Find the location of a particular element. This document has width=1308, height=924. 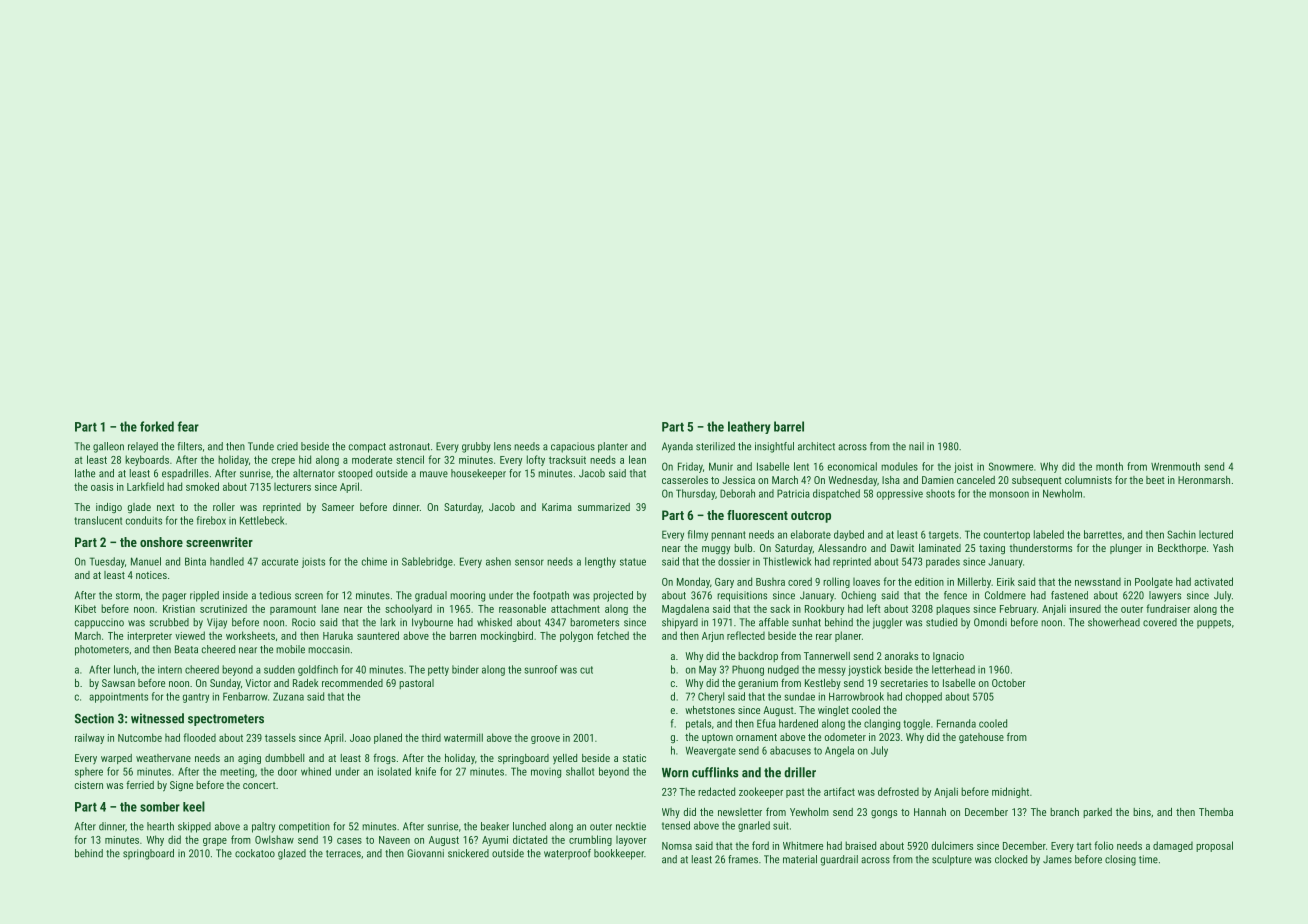

geranium is located at coordinates (758, 684).
